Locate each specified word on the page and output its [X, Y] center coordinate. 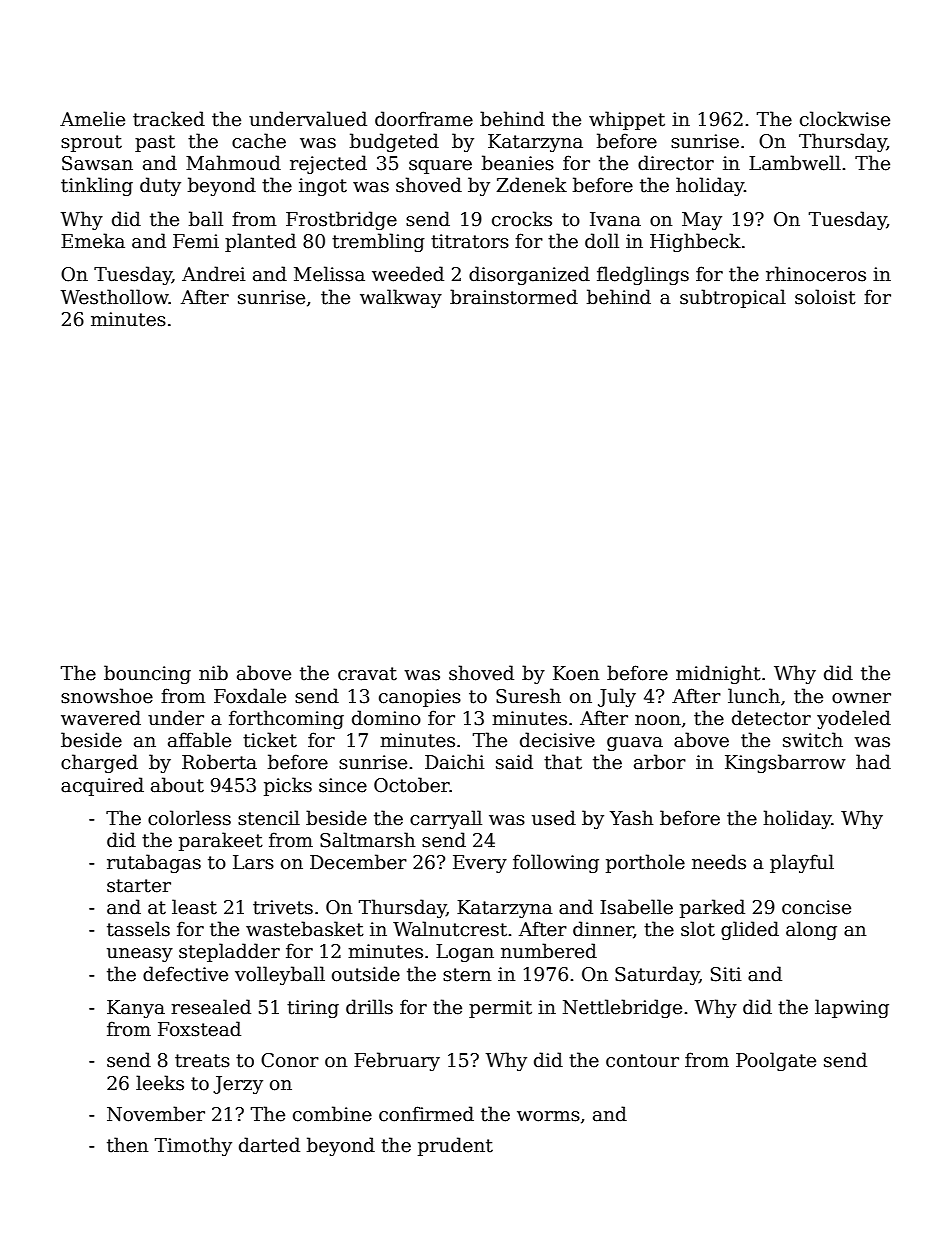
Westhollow [115, 297]
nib [213, 673]
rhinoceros [816, 274]
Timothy [193, 1146]
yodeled [854, 719]
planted [260, 242]
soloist [825, 297]
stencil [269, 818]
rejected [328, 164]
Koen [576, 673]
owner [861, 698]
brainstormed [514, 297]
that [563, 762]
